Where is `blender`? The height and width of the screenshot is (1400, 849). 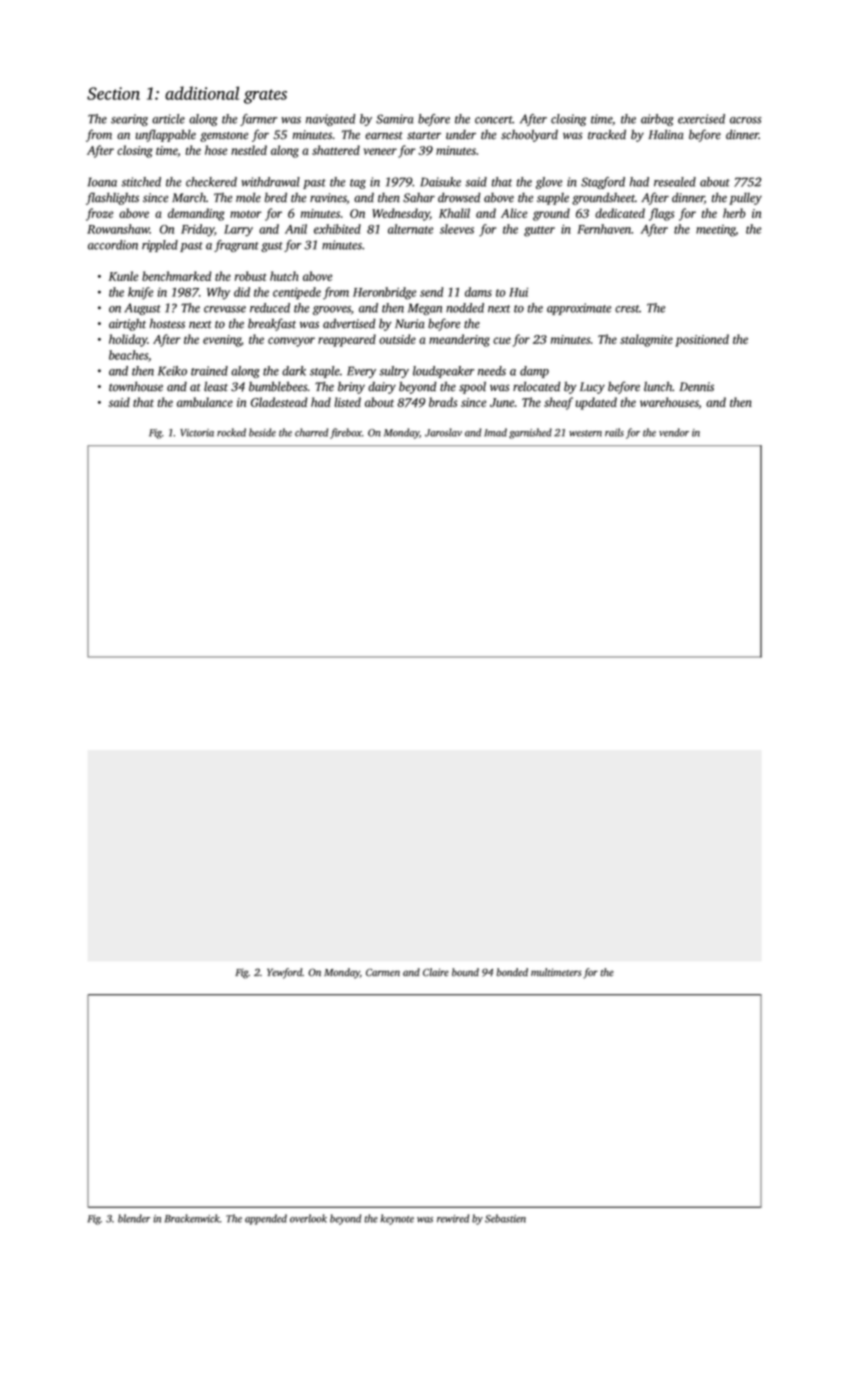
blender is located at coordinates (134, 1218).
